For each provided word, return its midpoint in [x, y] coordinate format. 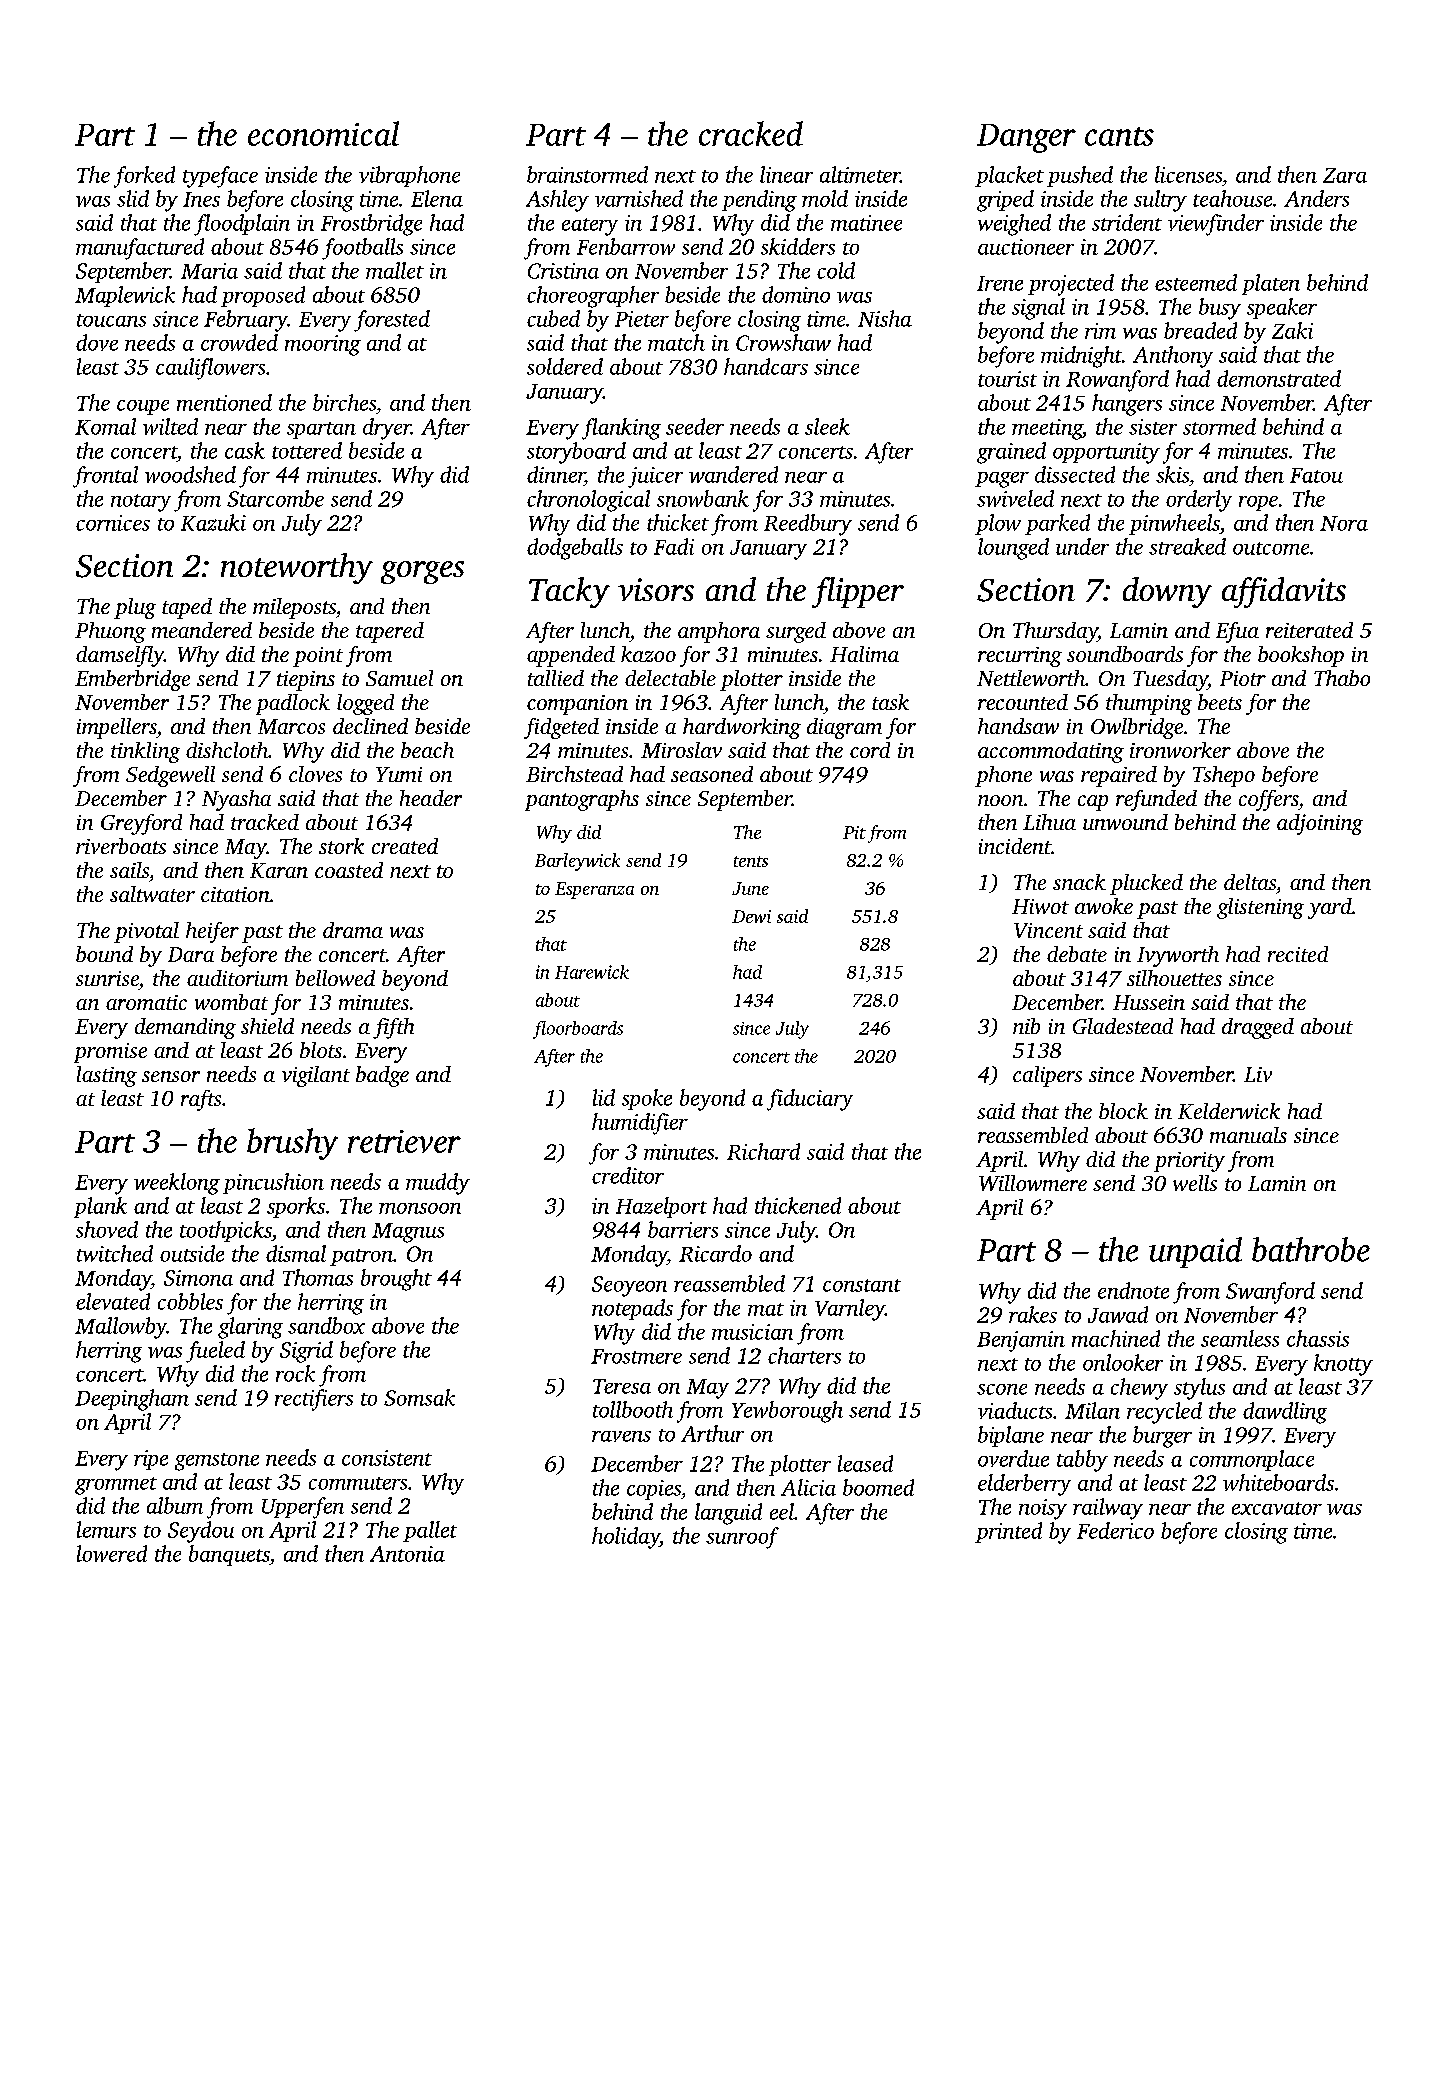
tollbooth [633, 1409]
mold [825, 198]
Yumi [399, 774]
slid [133, 198]
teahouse [1232, 198]
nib [1026, 1026]
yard [1330, 908]
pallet [430, 1531]
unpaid [1195, 1252]
